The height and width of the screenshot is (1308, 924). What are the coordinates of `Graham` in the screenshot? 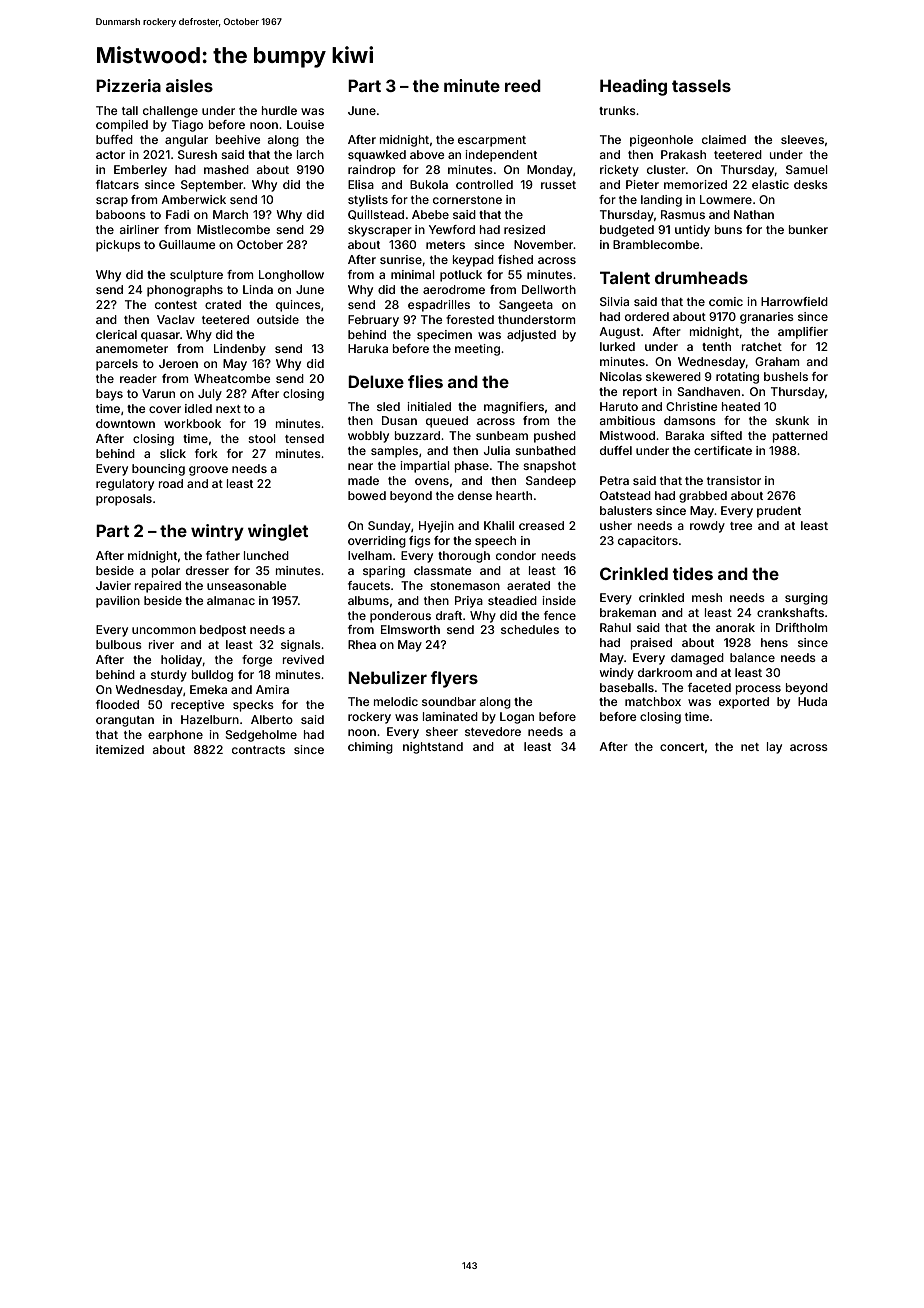 It's located at (777, 361).
